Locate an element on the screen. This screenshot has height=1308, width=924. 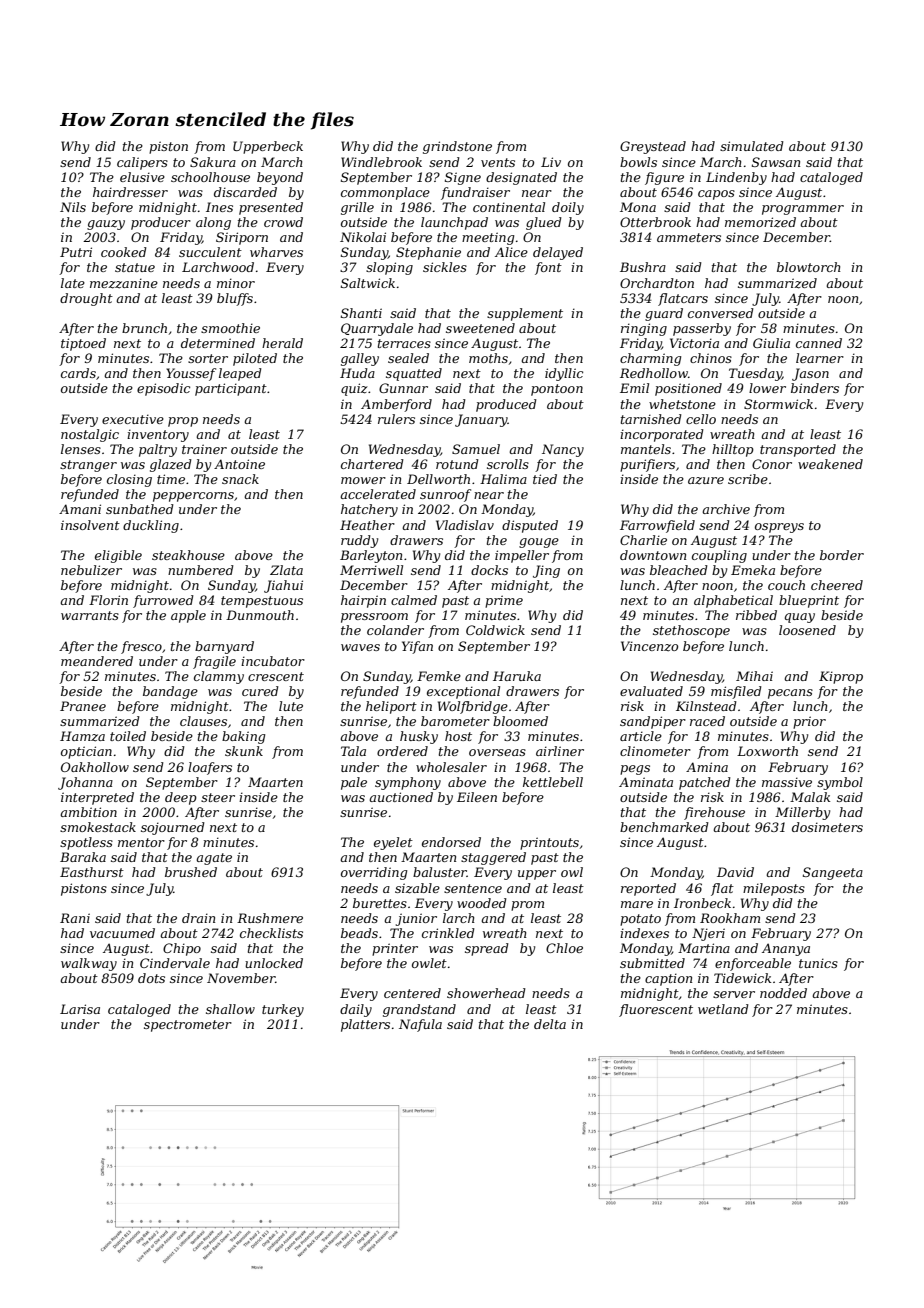
snack is located at coordinates (240, 479).
